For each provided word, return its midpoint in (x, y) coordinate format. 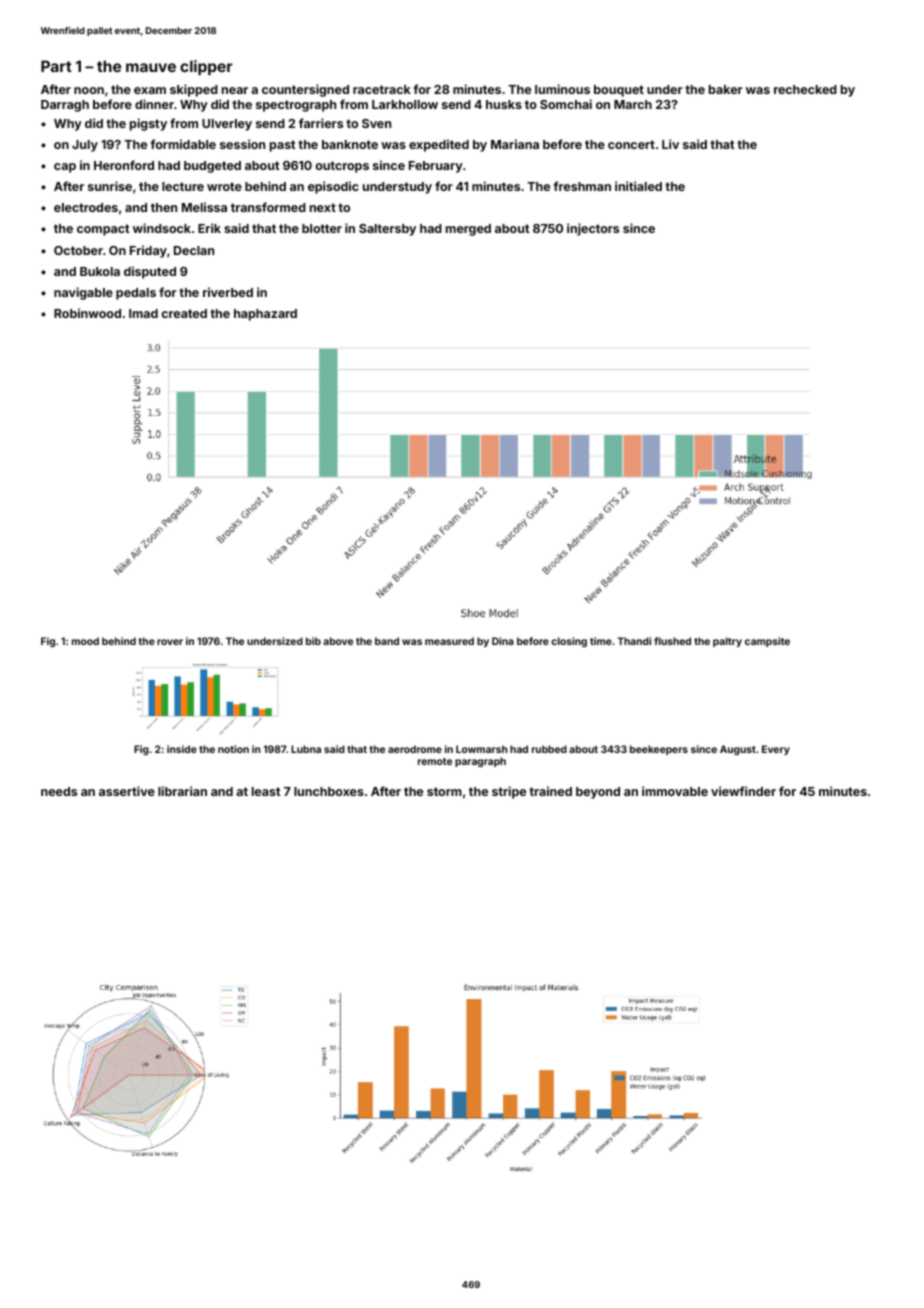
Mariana (515, 144)
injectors (593, 229)
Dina (503, 641)
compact (103, 230)
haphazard (265, 315)
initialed (638, 186)
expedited (439, 145)
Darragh (65, 106)
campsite (767, 642)
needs (59, 791)
